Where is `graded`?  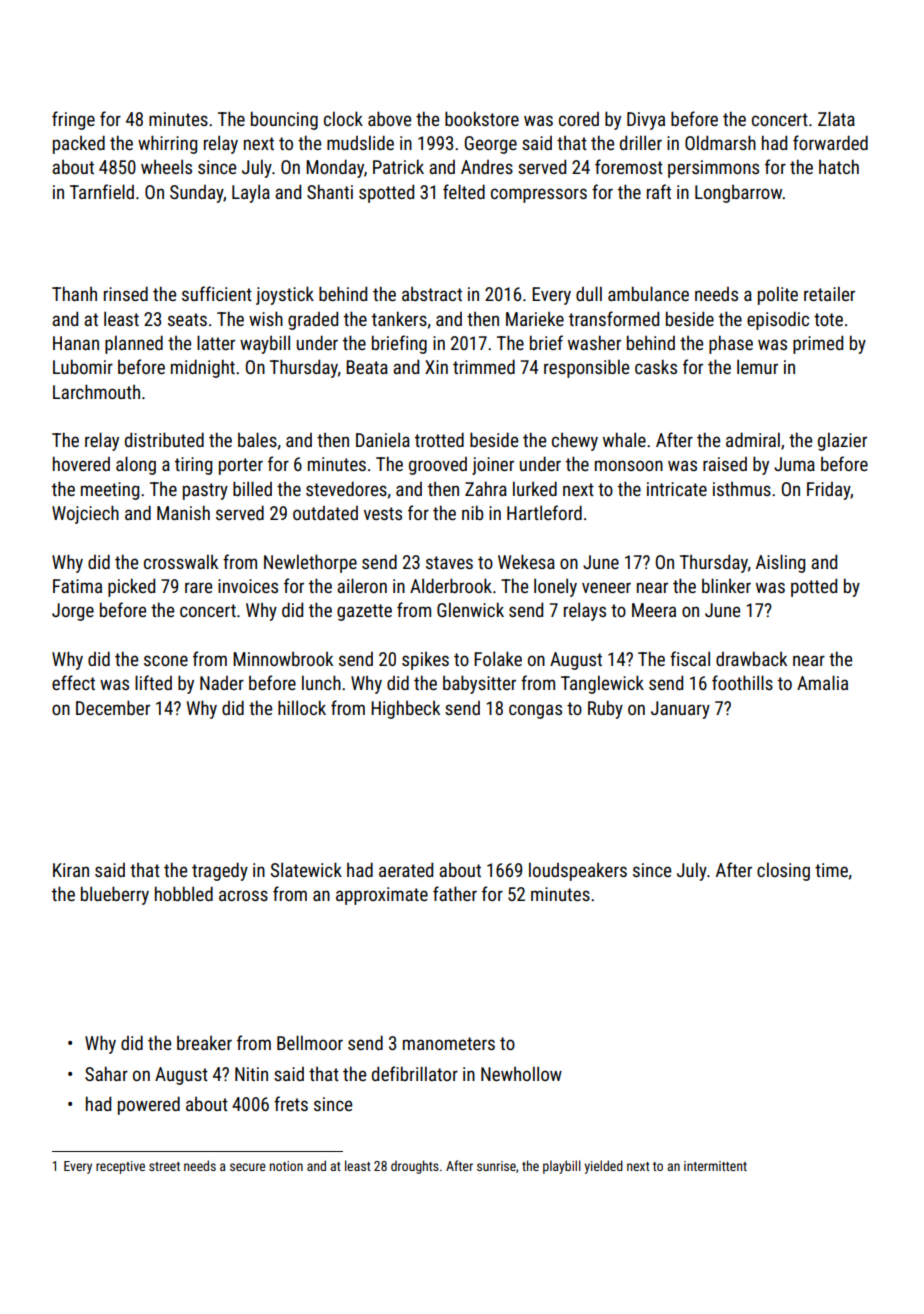
graded is located at coordinates (313, 320).
